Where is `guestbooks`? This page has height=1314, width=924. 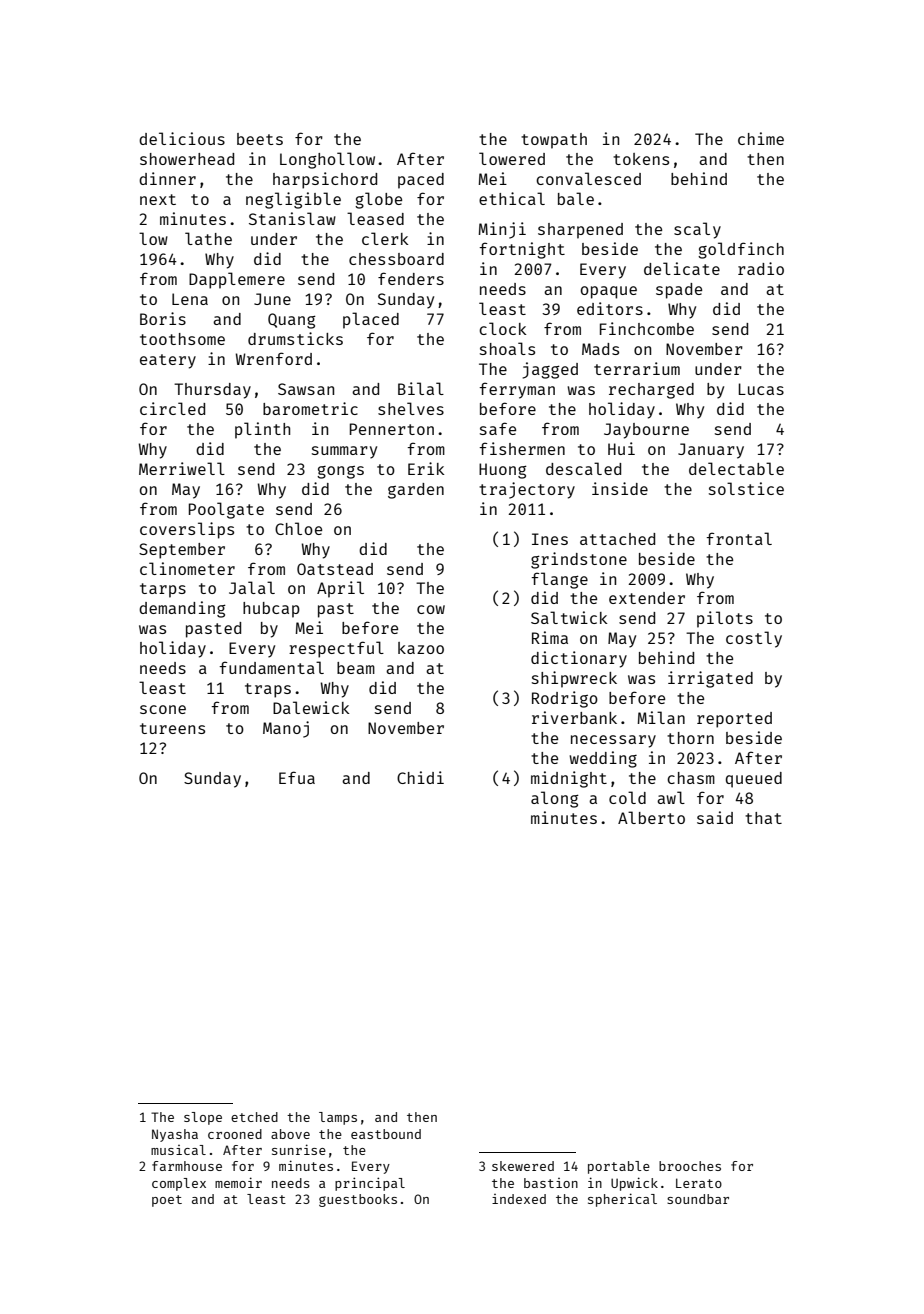
guestbooks is located at coordinates (358, 1200).
